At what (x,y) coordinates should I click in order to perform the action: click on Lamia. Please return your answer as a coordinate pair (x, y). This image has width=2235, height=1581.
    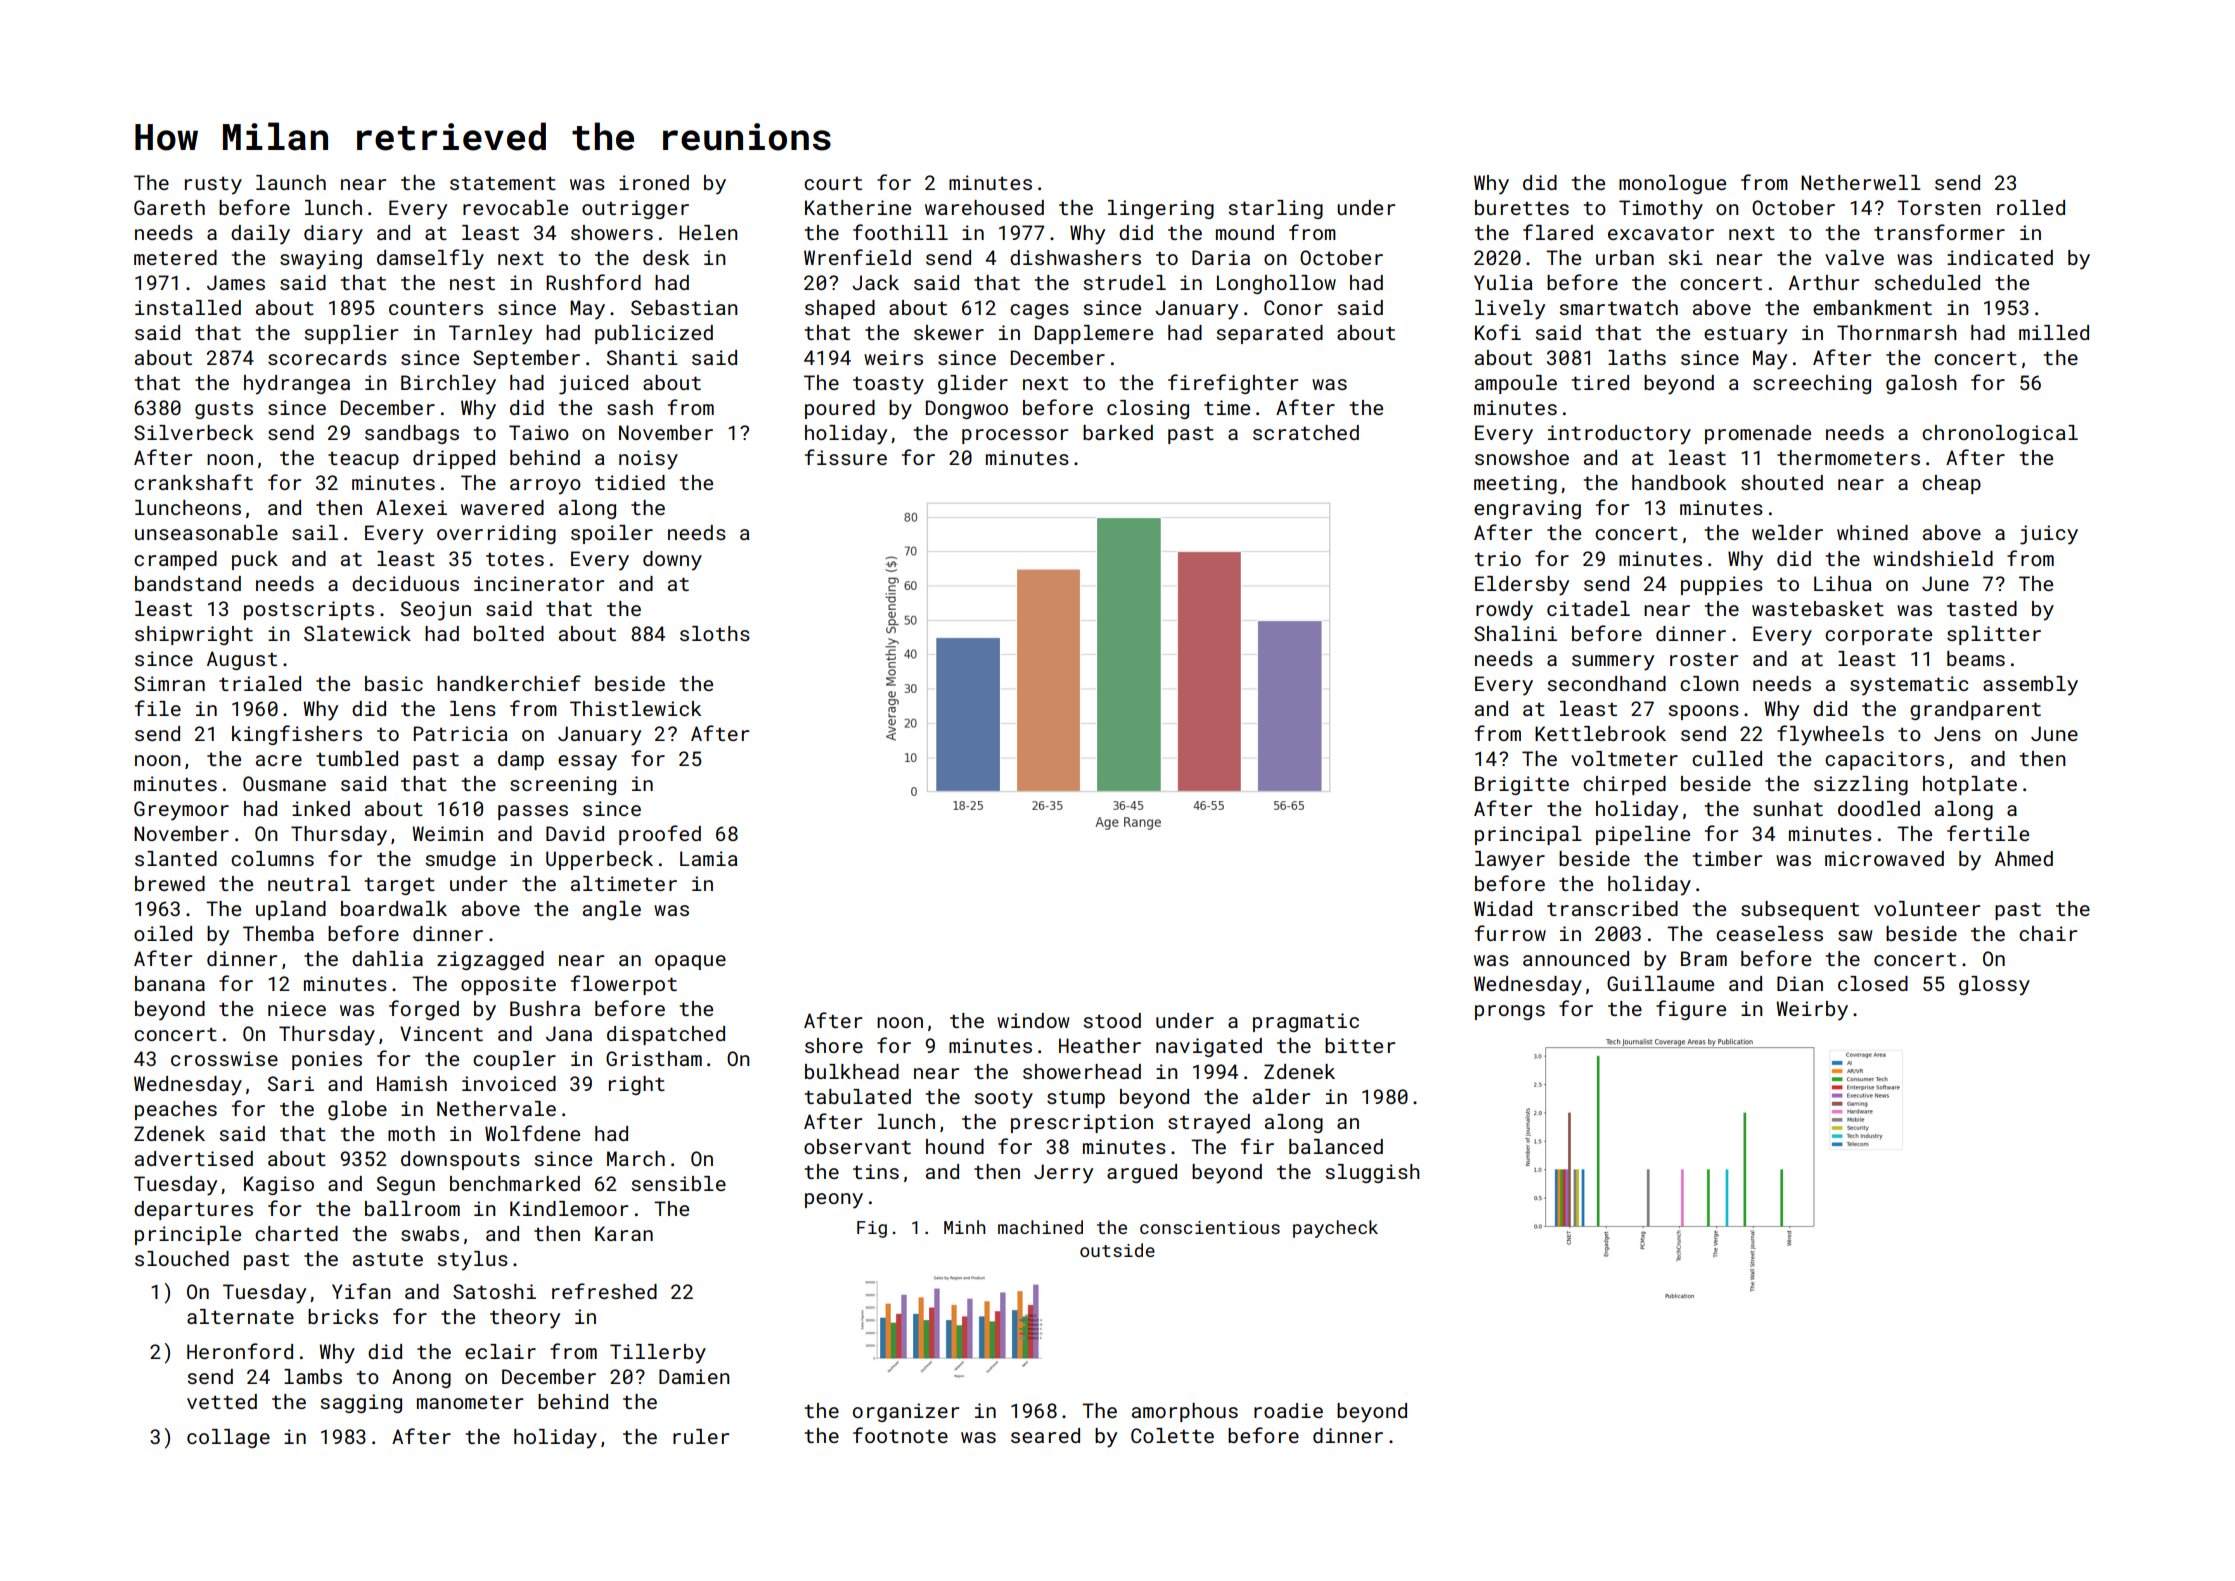
    Looking at the image, I should click on (709, 858).
